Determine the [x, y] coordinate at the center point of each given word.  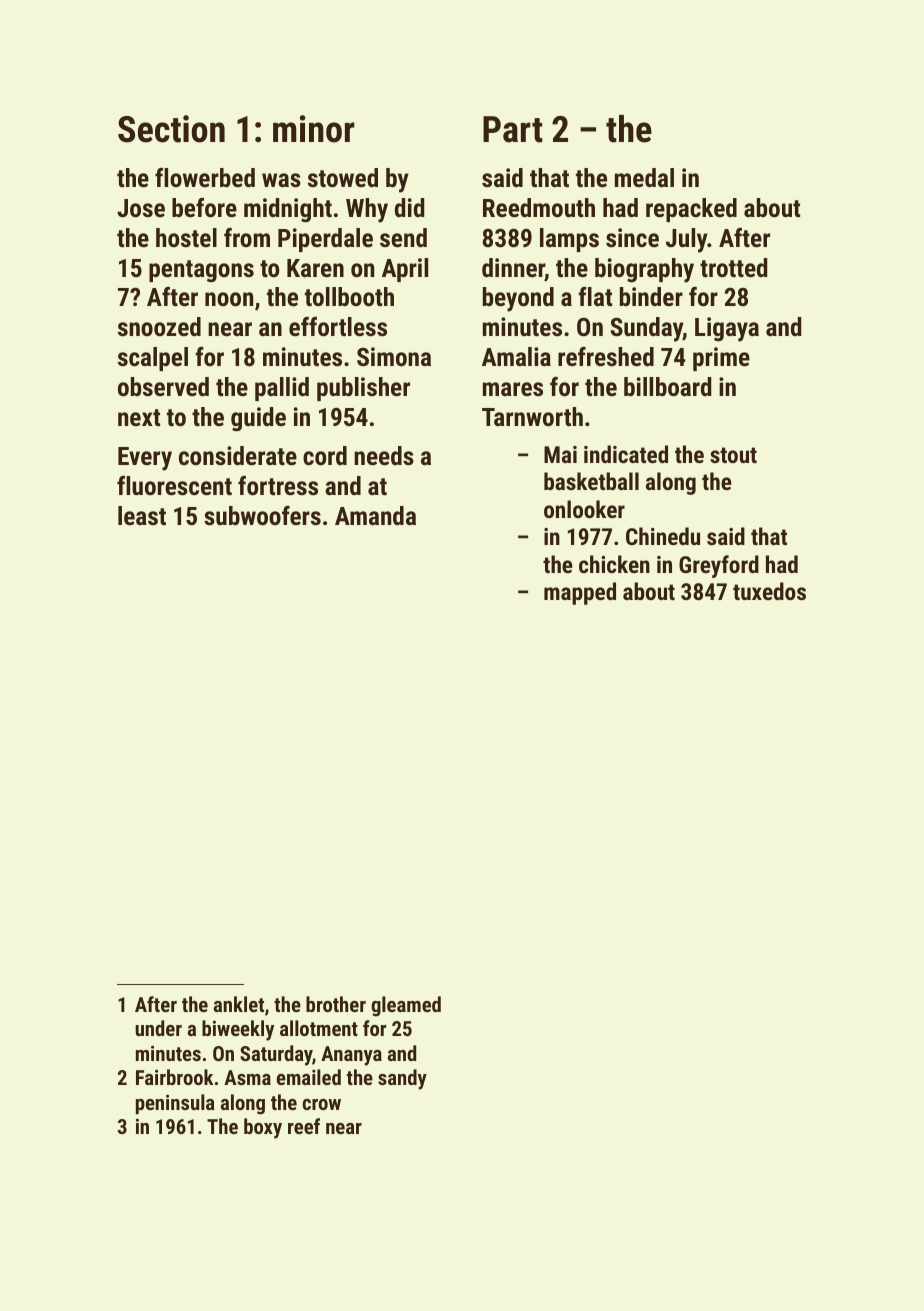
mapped [580, 593]
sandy [402, 1079]
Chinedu [663, 536]
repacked [691, 210]
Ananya [351, 1056]
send [403, 237]
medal [644, 177]
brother [336, 1004]
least [142, 515]
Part [513, 129]
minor [314, 129]
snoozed [159, 326]
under [158, 1028]
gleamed [406, 1006]
